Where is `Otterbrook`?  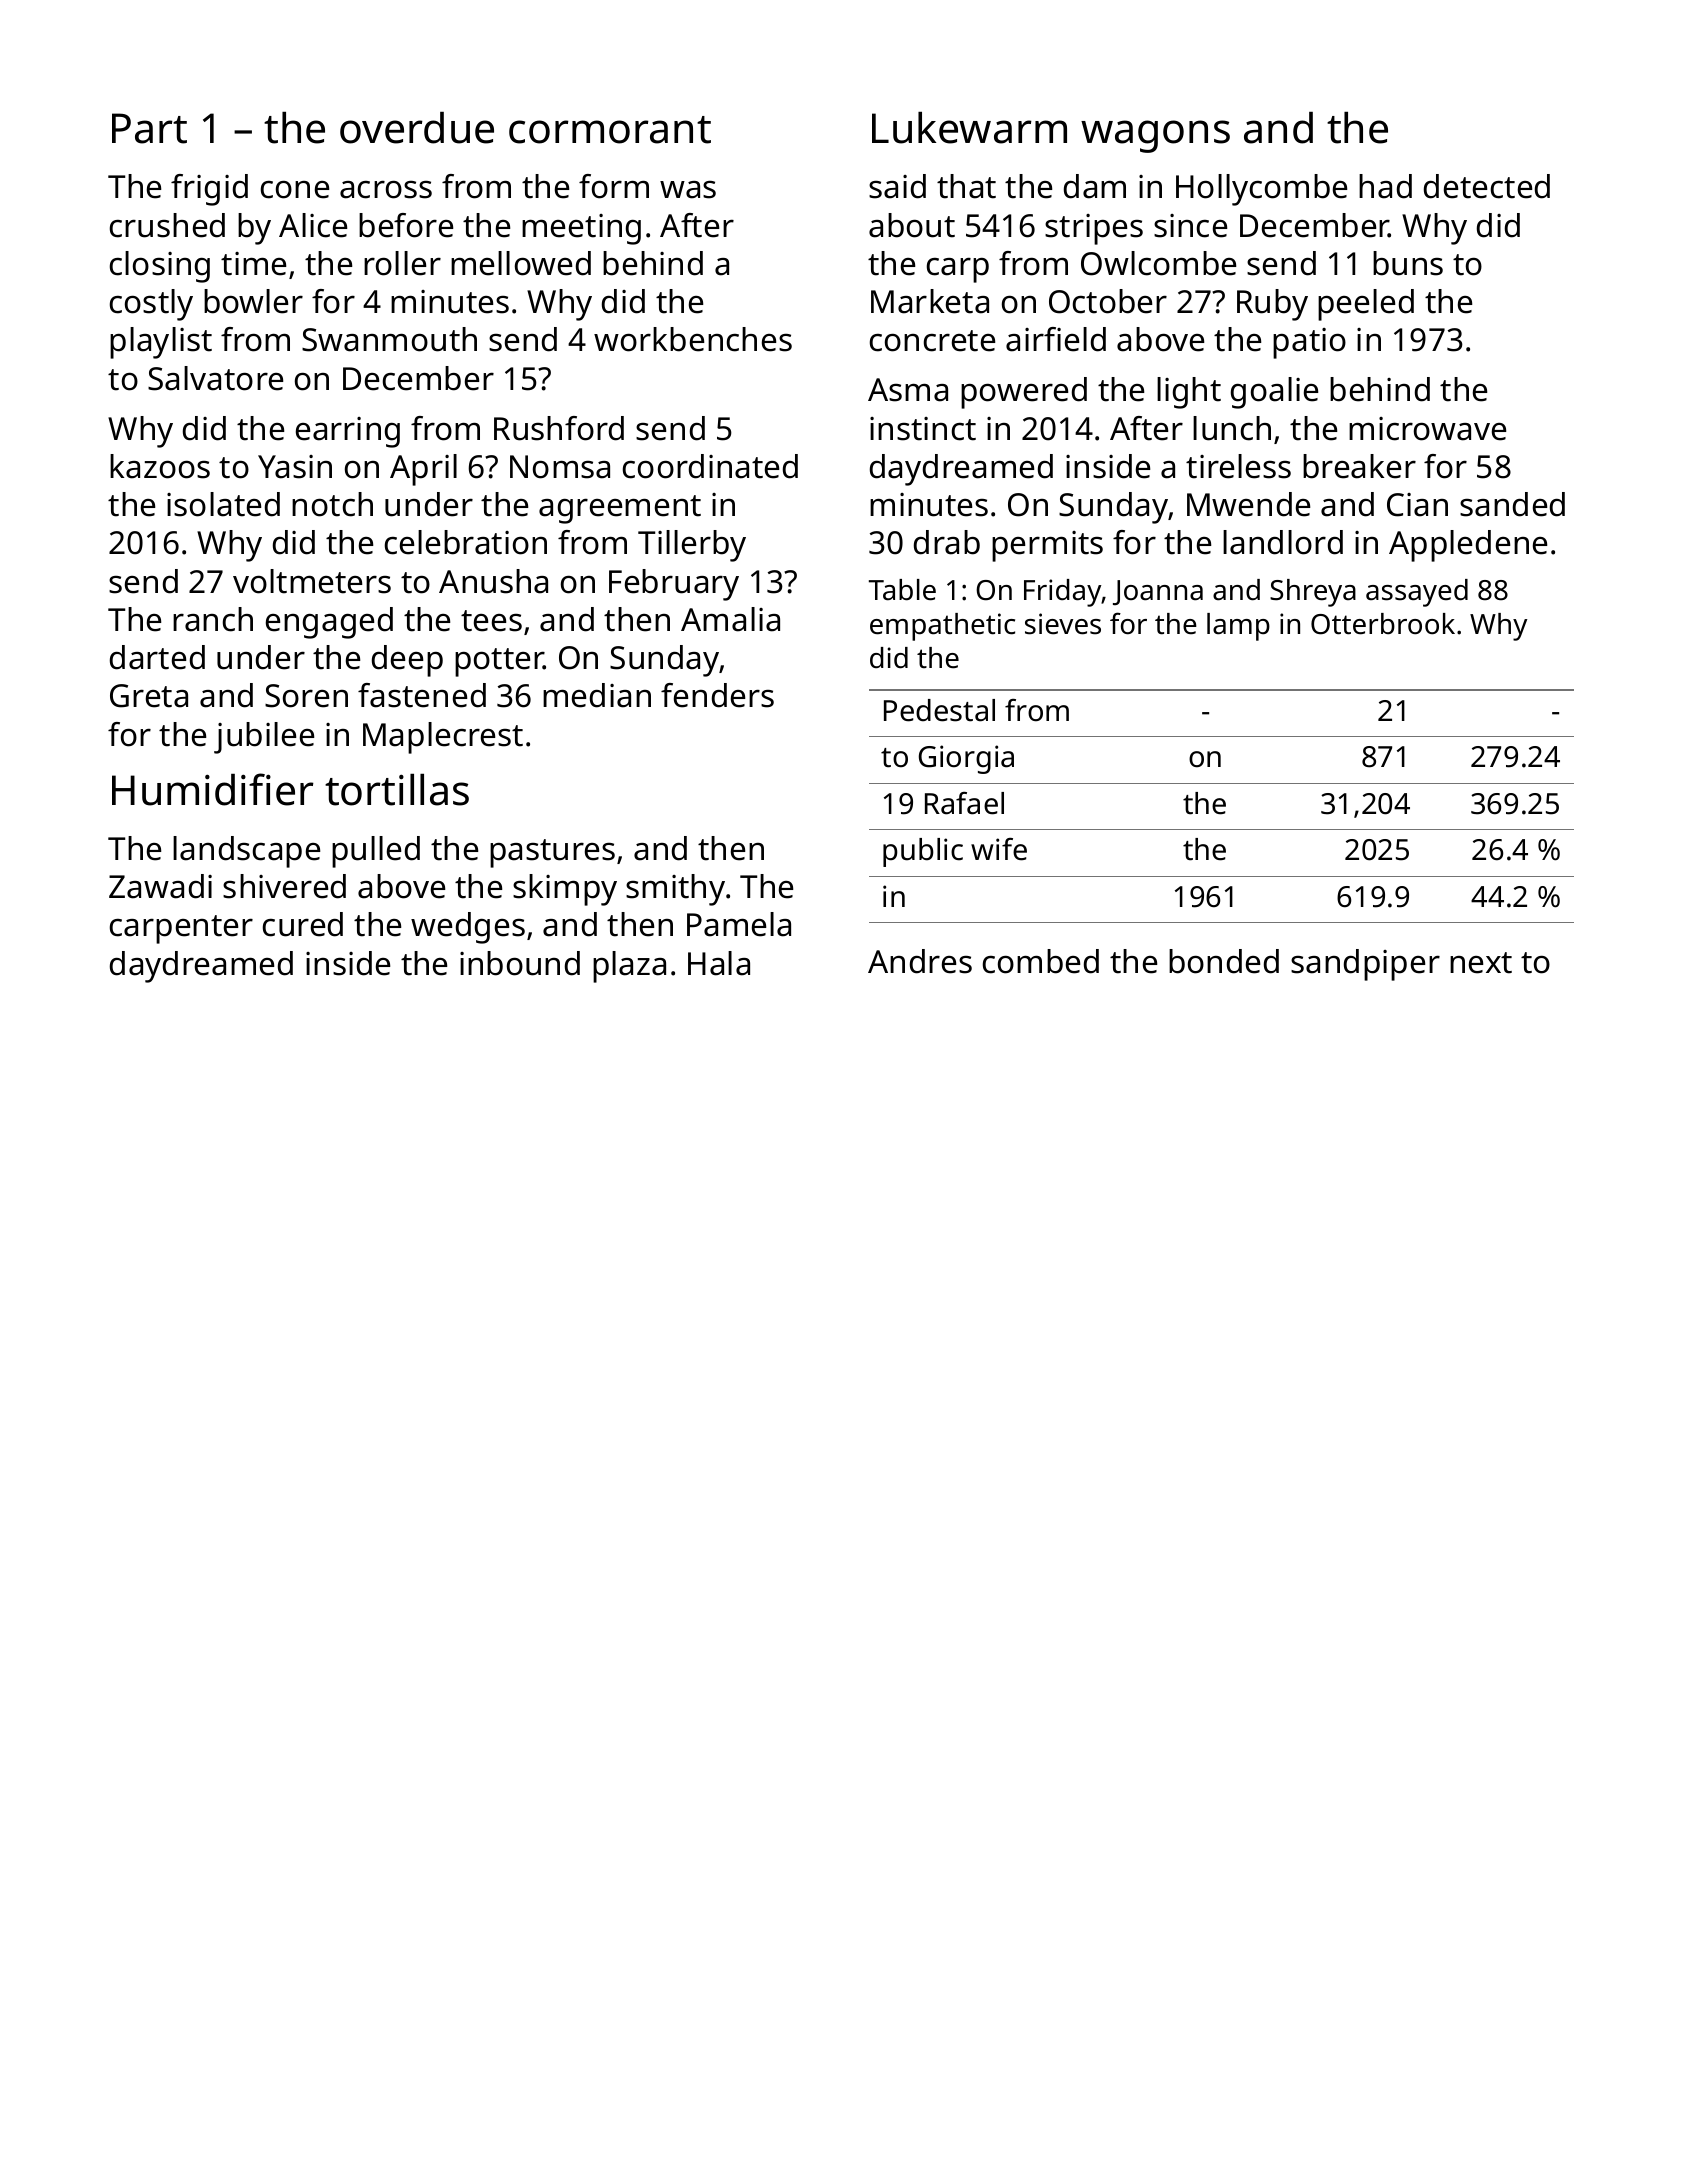
Otterbrook is located at coordinates (1383, 624).
